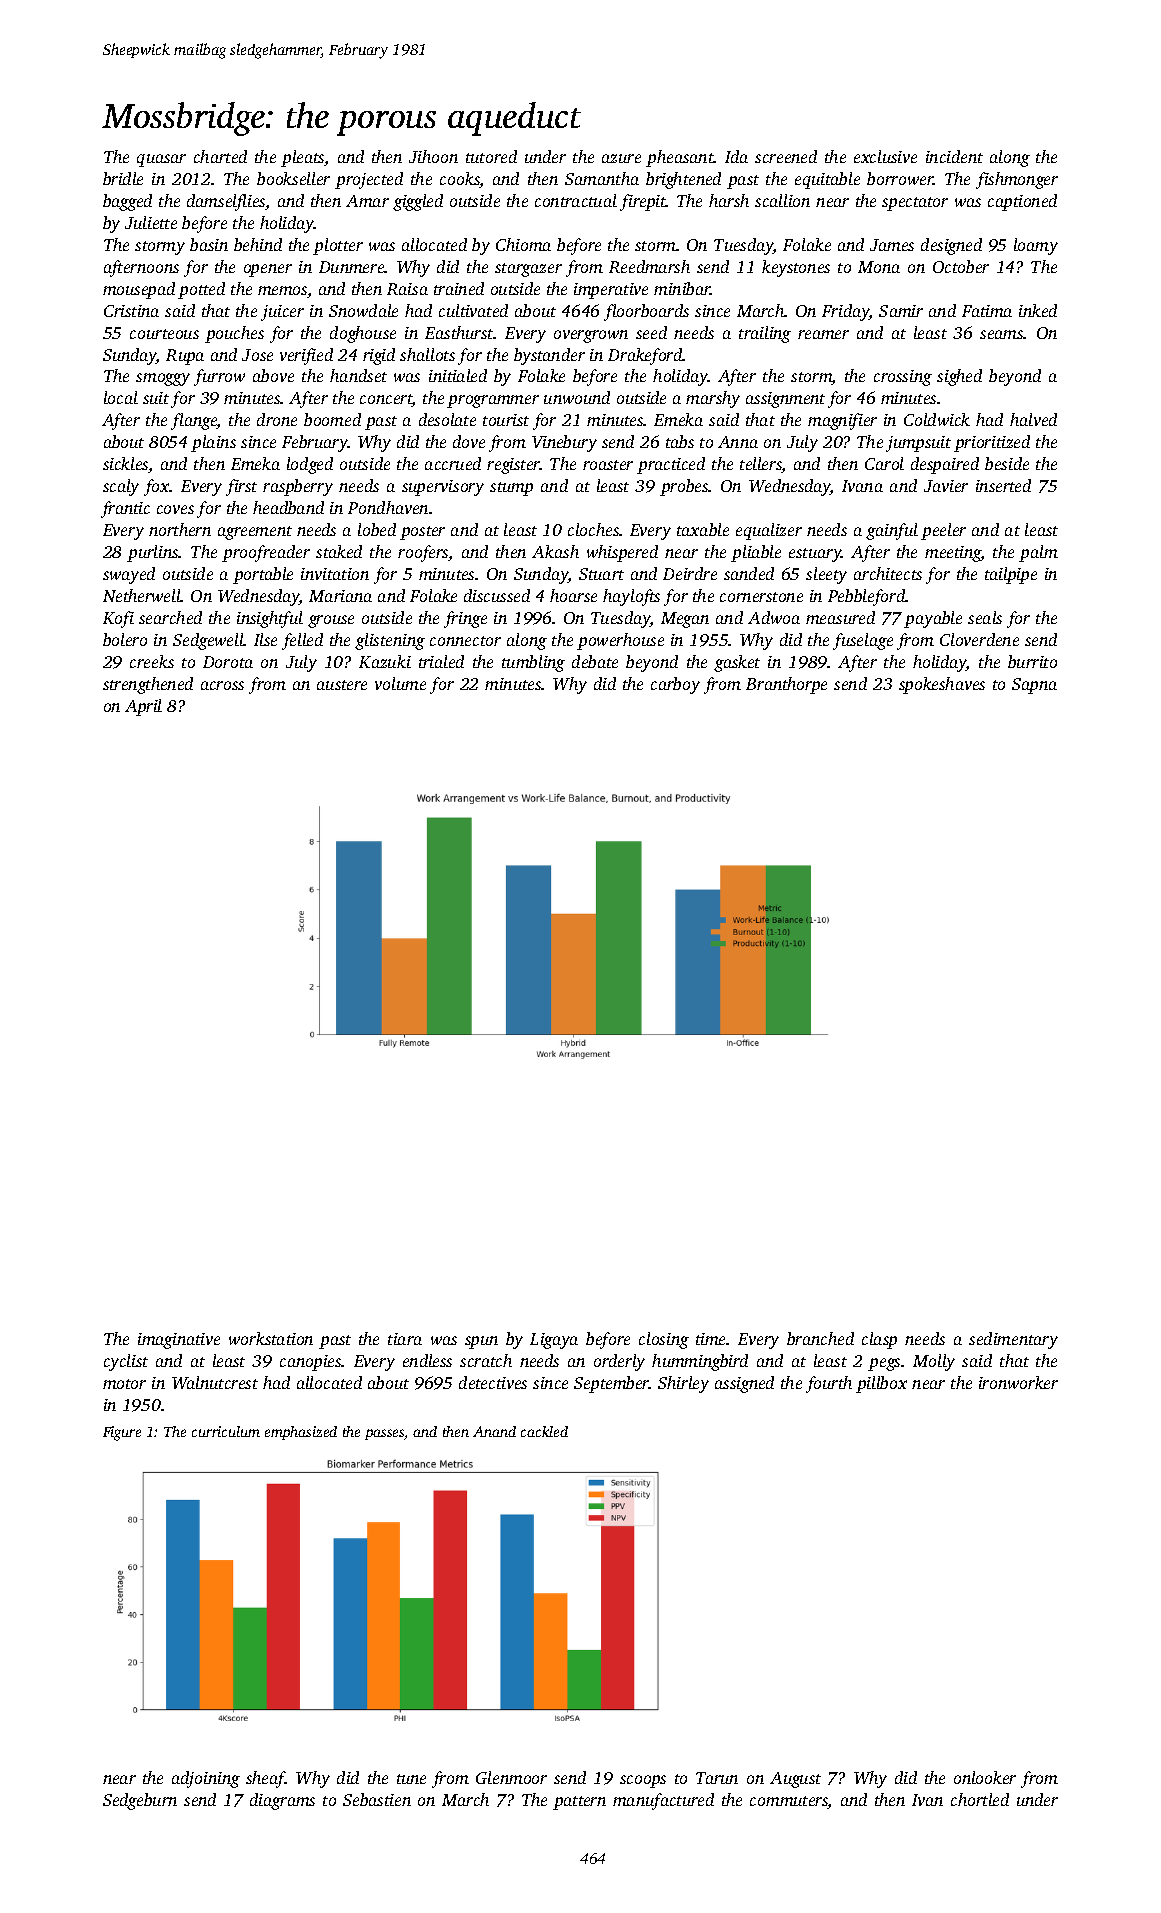  What do you see at coordinates (985, 1777) in the screenshot?
I see `onlooker` at bounding box center [985, 1777].
